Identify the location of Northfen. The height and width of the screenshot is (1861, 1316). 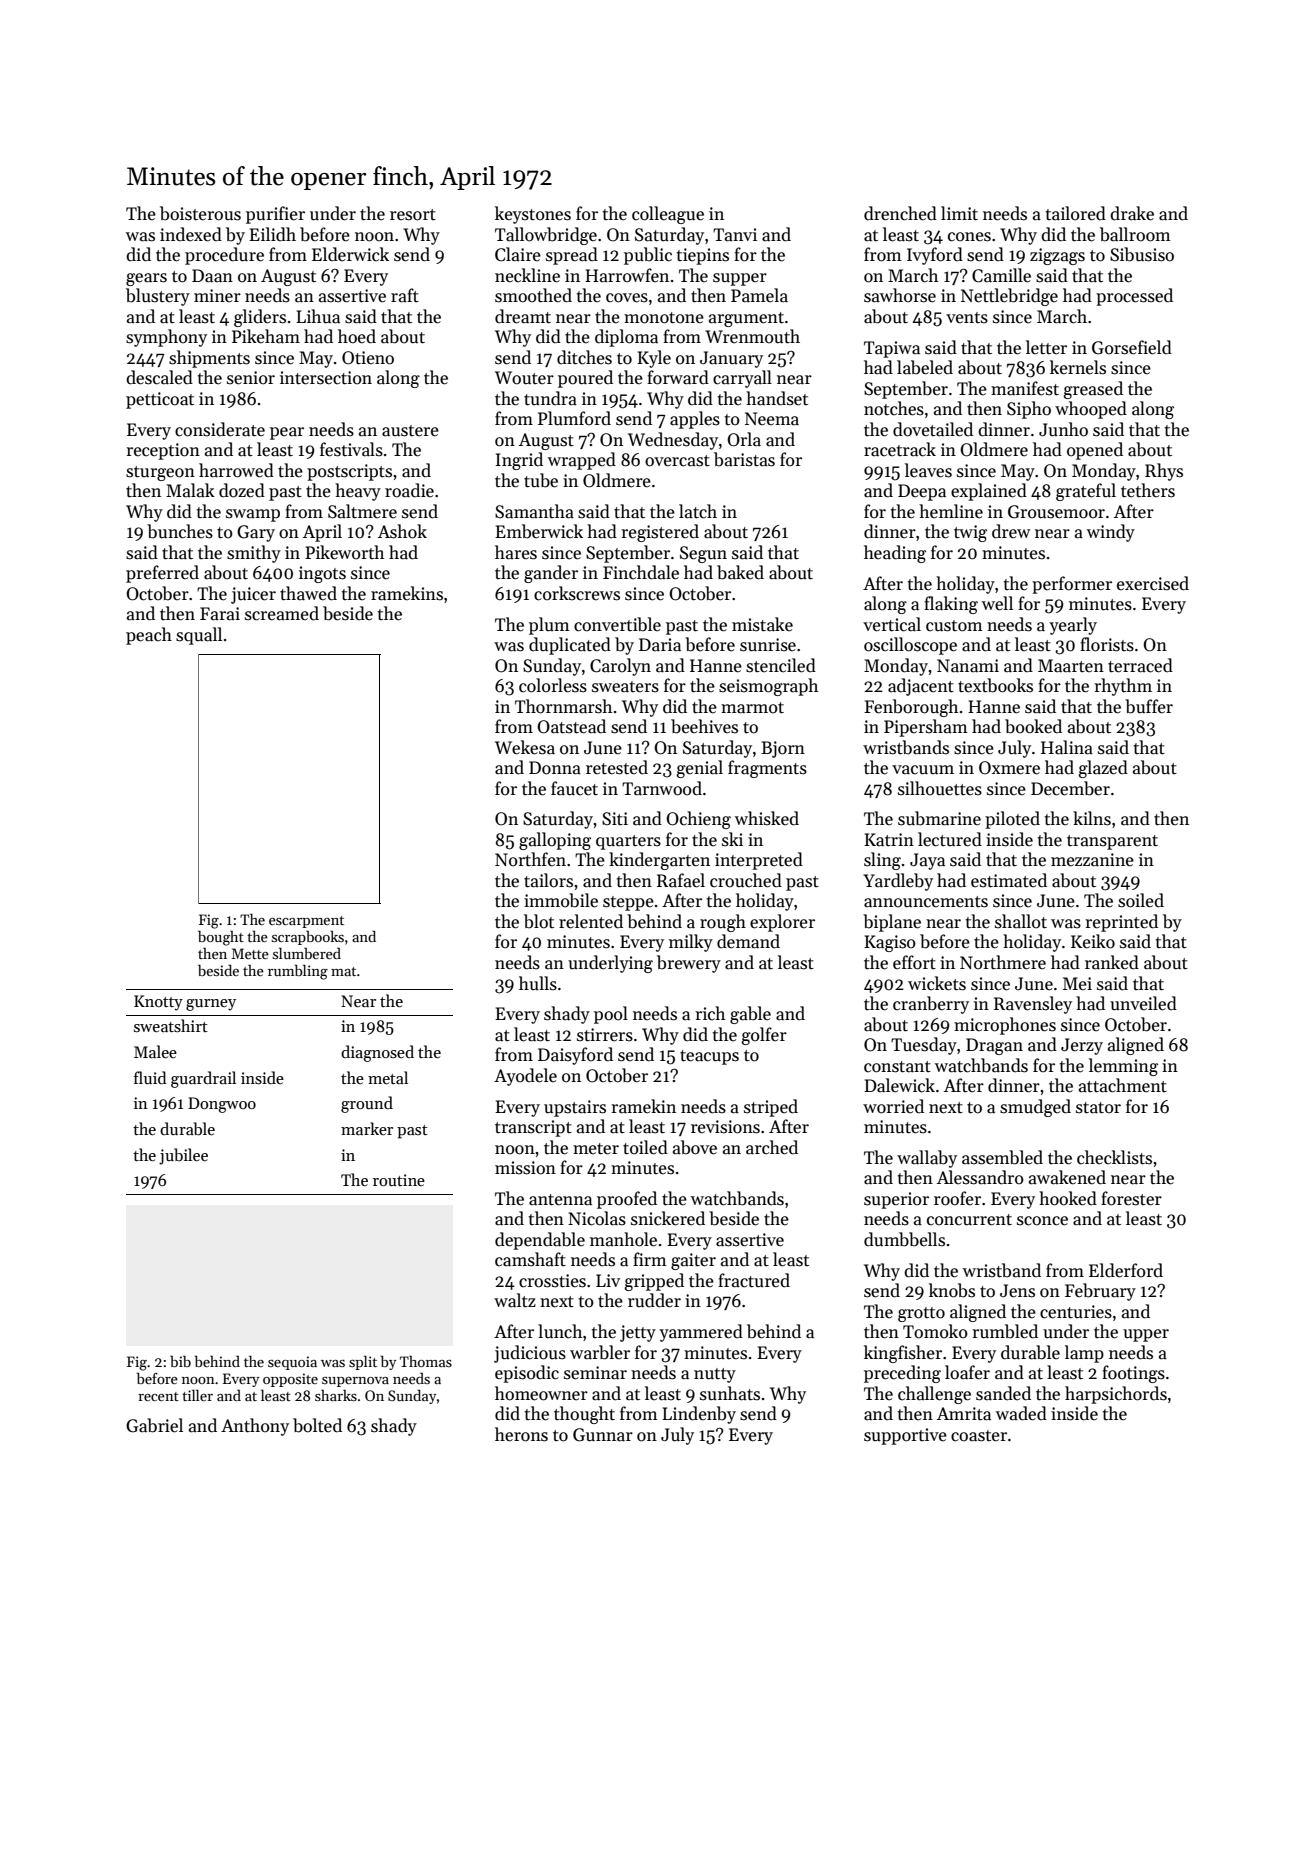
(530, 859).
